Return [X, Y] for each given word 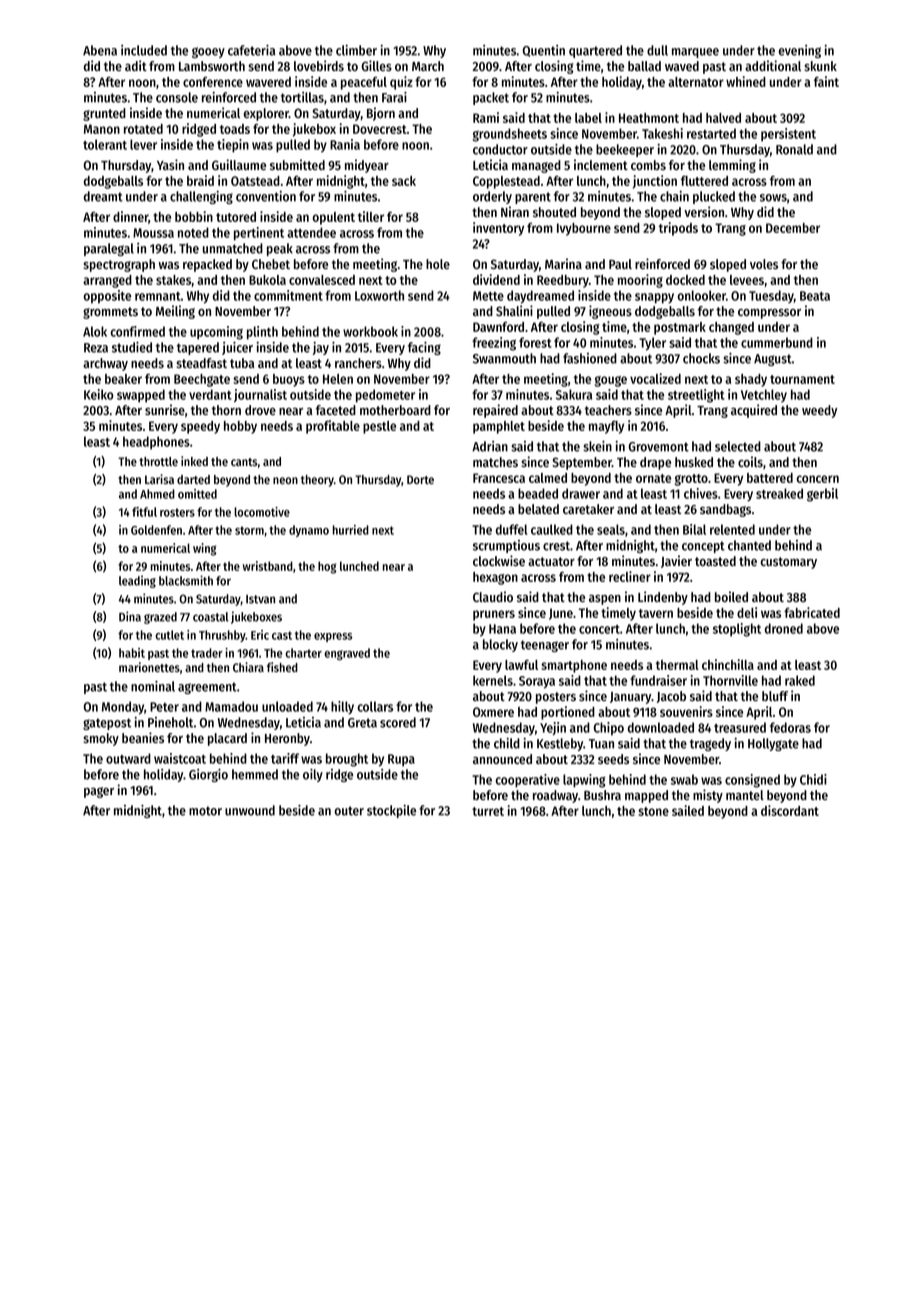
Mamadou [231, 706]
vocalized [655, 378]
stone [653, 811]
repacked [207, 265]
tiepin [233, 146]
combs [648, 165]
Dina [130, 616]
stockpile [391, 811]
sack [404, 181]
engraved [347, 654]
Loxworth [379, 295]
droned [784, 628]
